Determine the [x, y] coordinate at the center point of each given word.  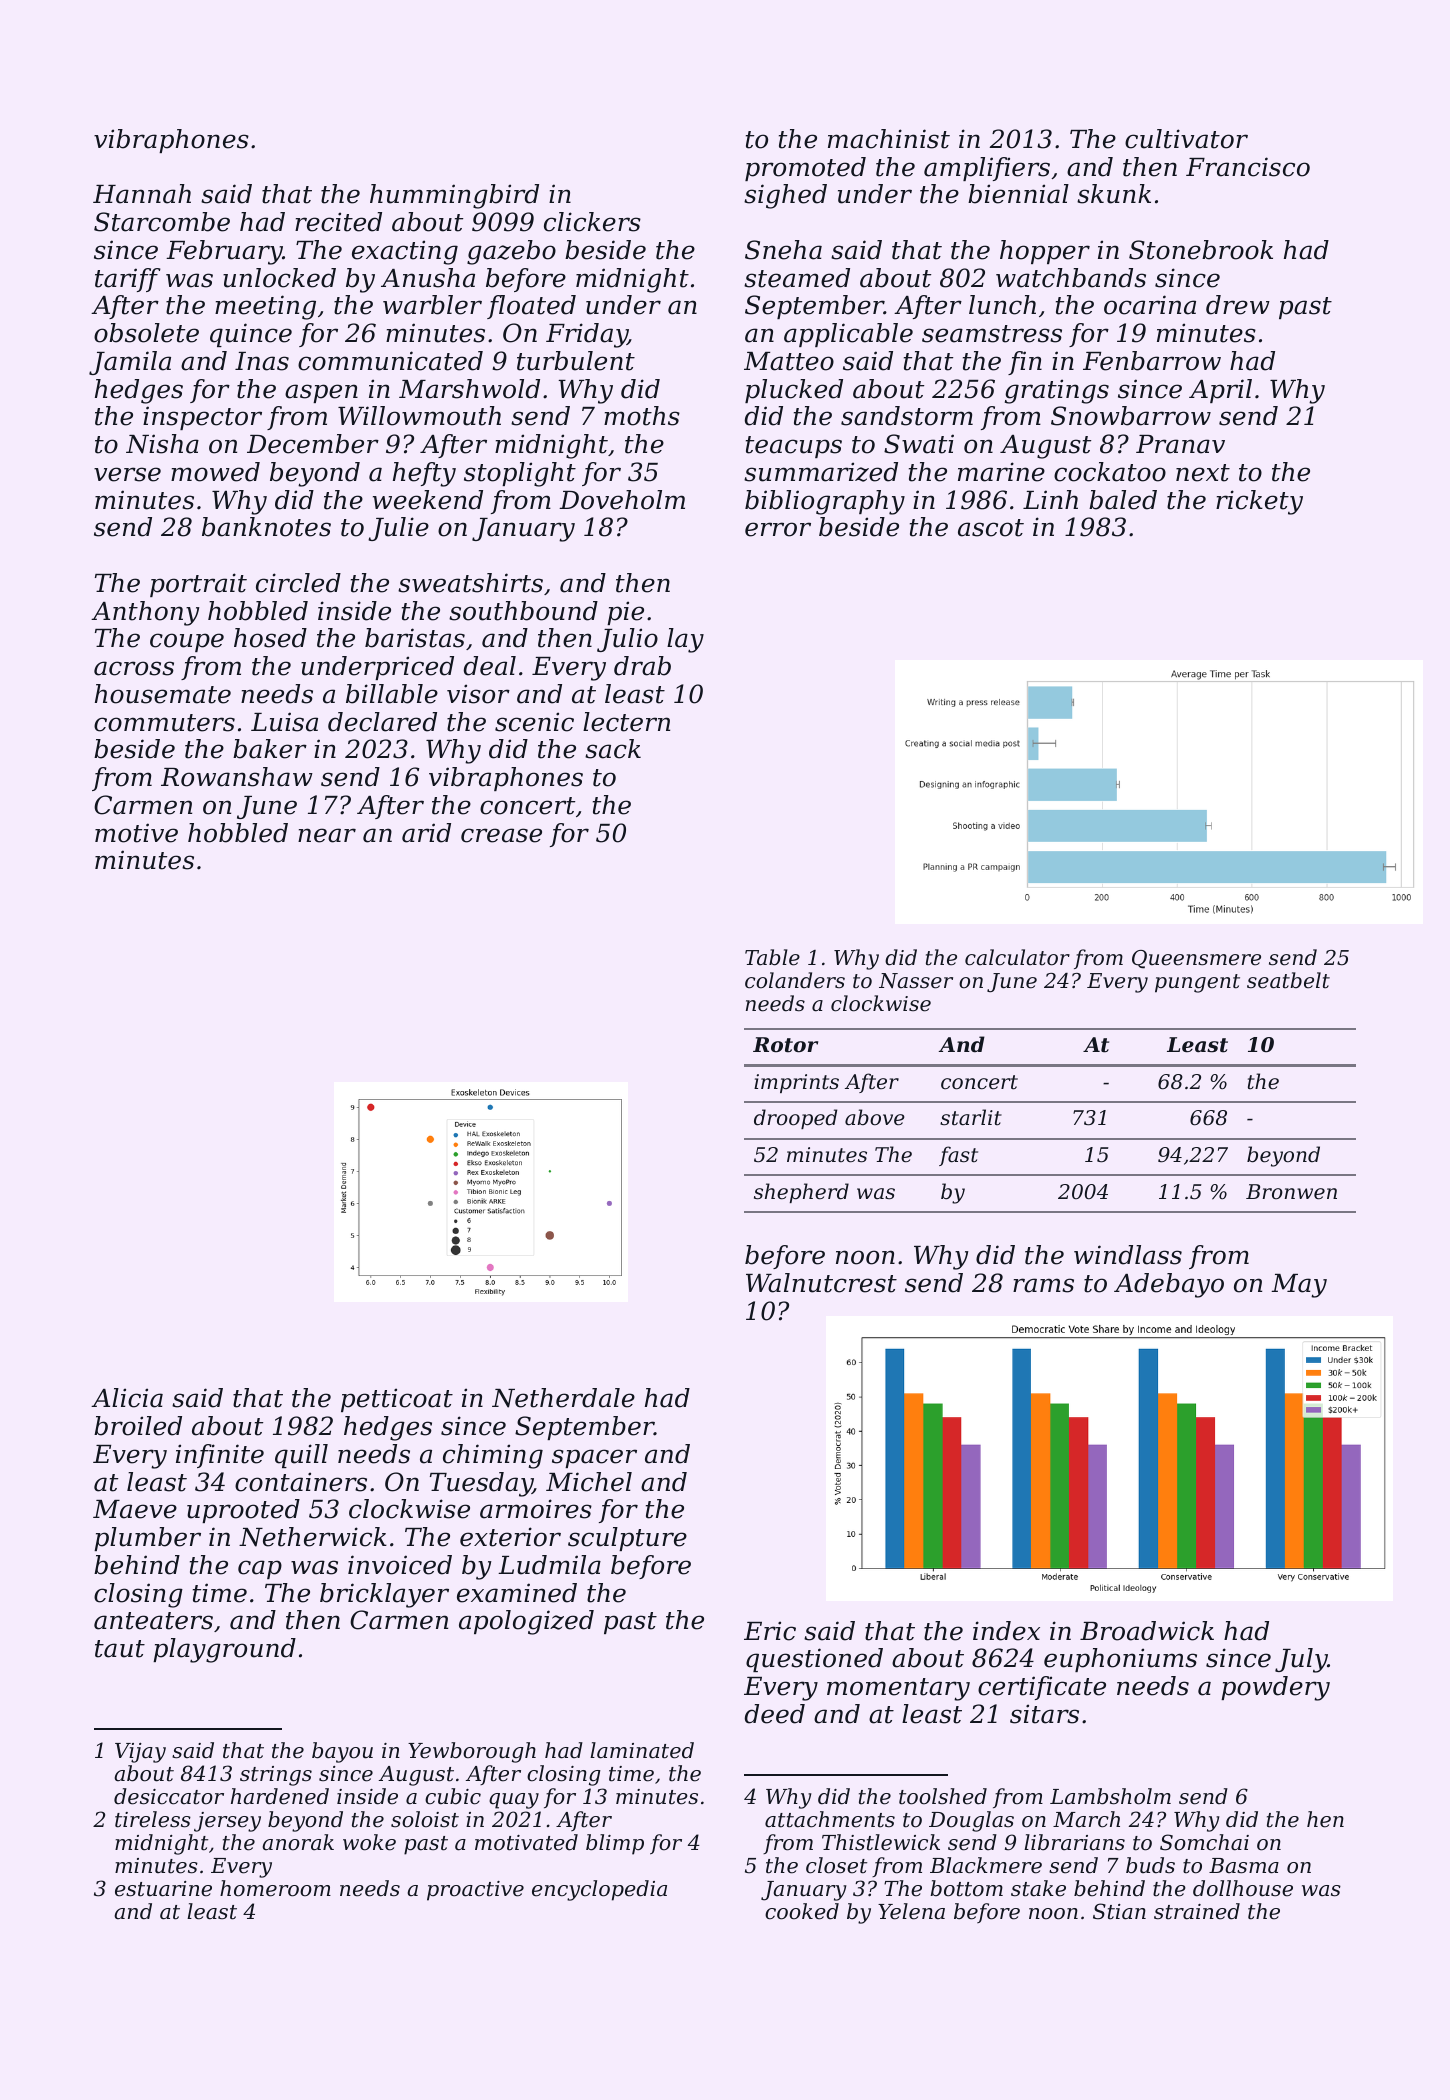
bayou [342, 1752]
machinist [889, 139]
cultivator [1186, 139]
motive [136, 833]
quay [514, 1801]
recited [338, 222]
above [874, 1117]
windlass [1128, 1255]
